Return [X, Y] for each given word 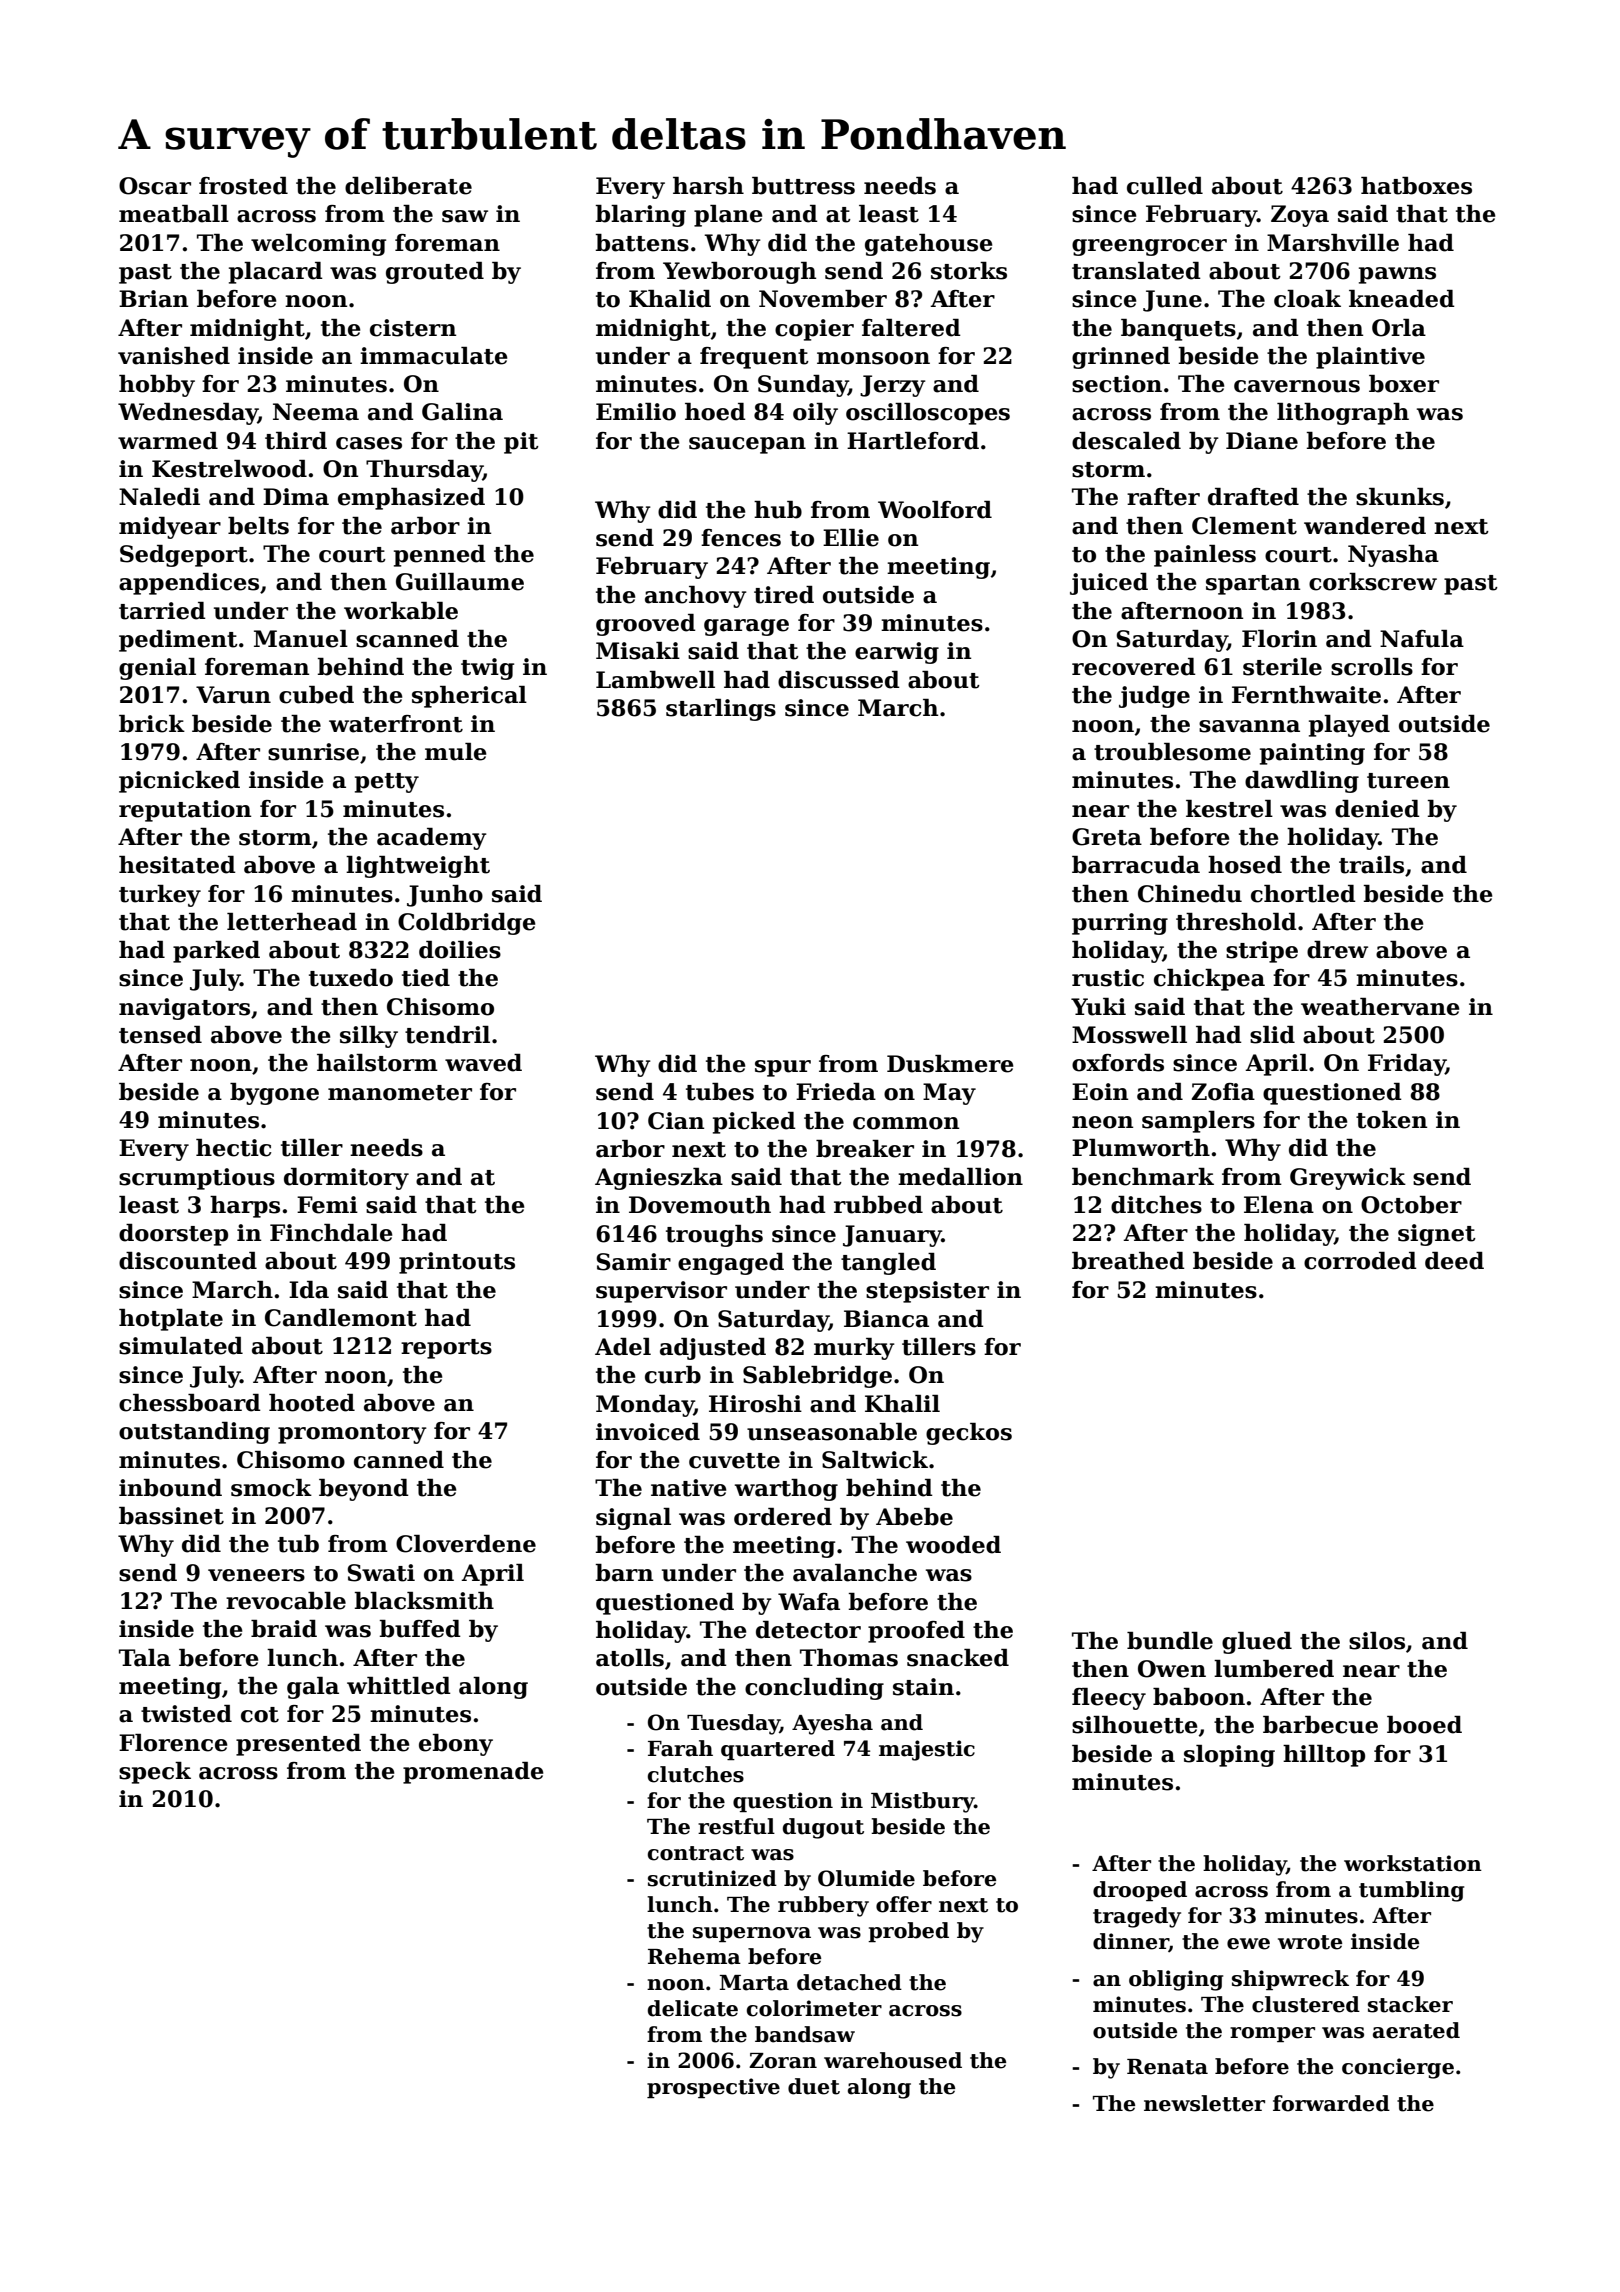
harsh [708, 186]
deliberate [408, 186]
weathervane [1380, 1007]
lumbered [1274, 1669]
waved [483, 1063]
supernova [752, 1934]
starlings [721, 710]
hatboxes [1416, 186]
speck [155, 1773]
